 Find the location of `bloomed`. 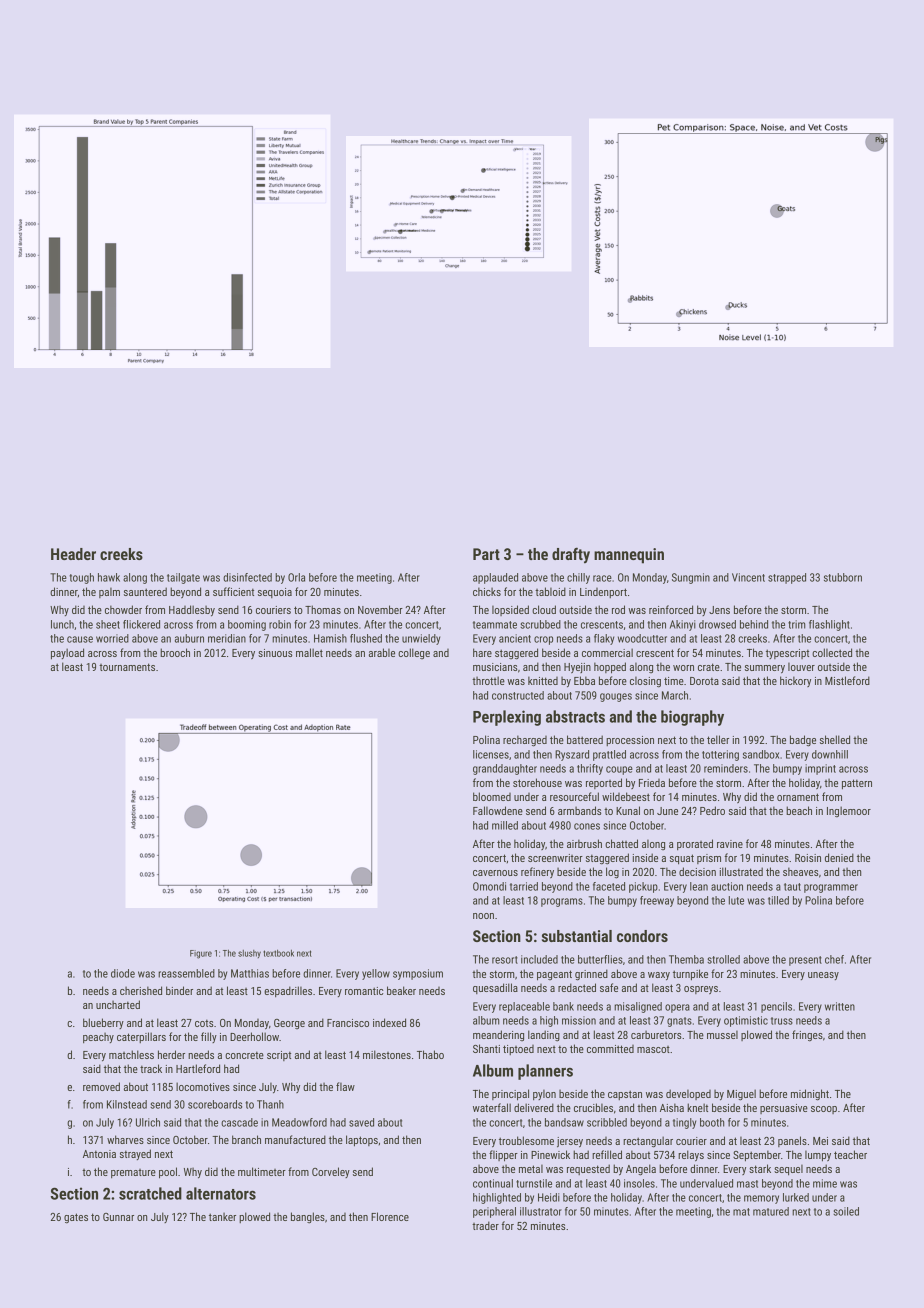

bloomed is located at coordinates (492, 796).
